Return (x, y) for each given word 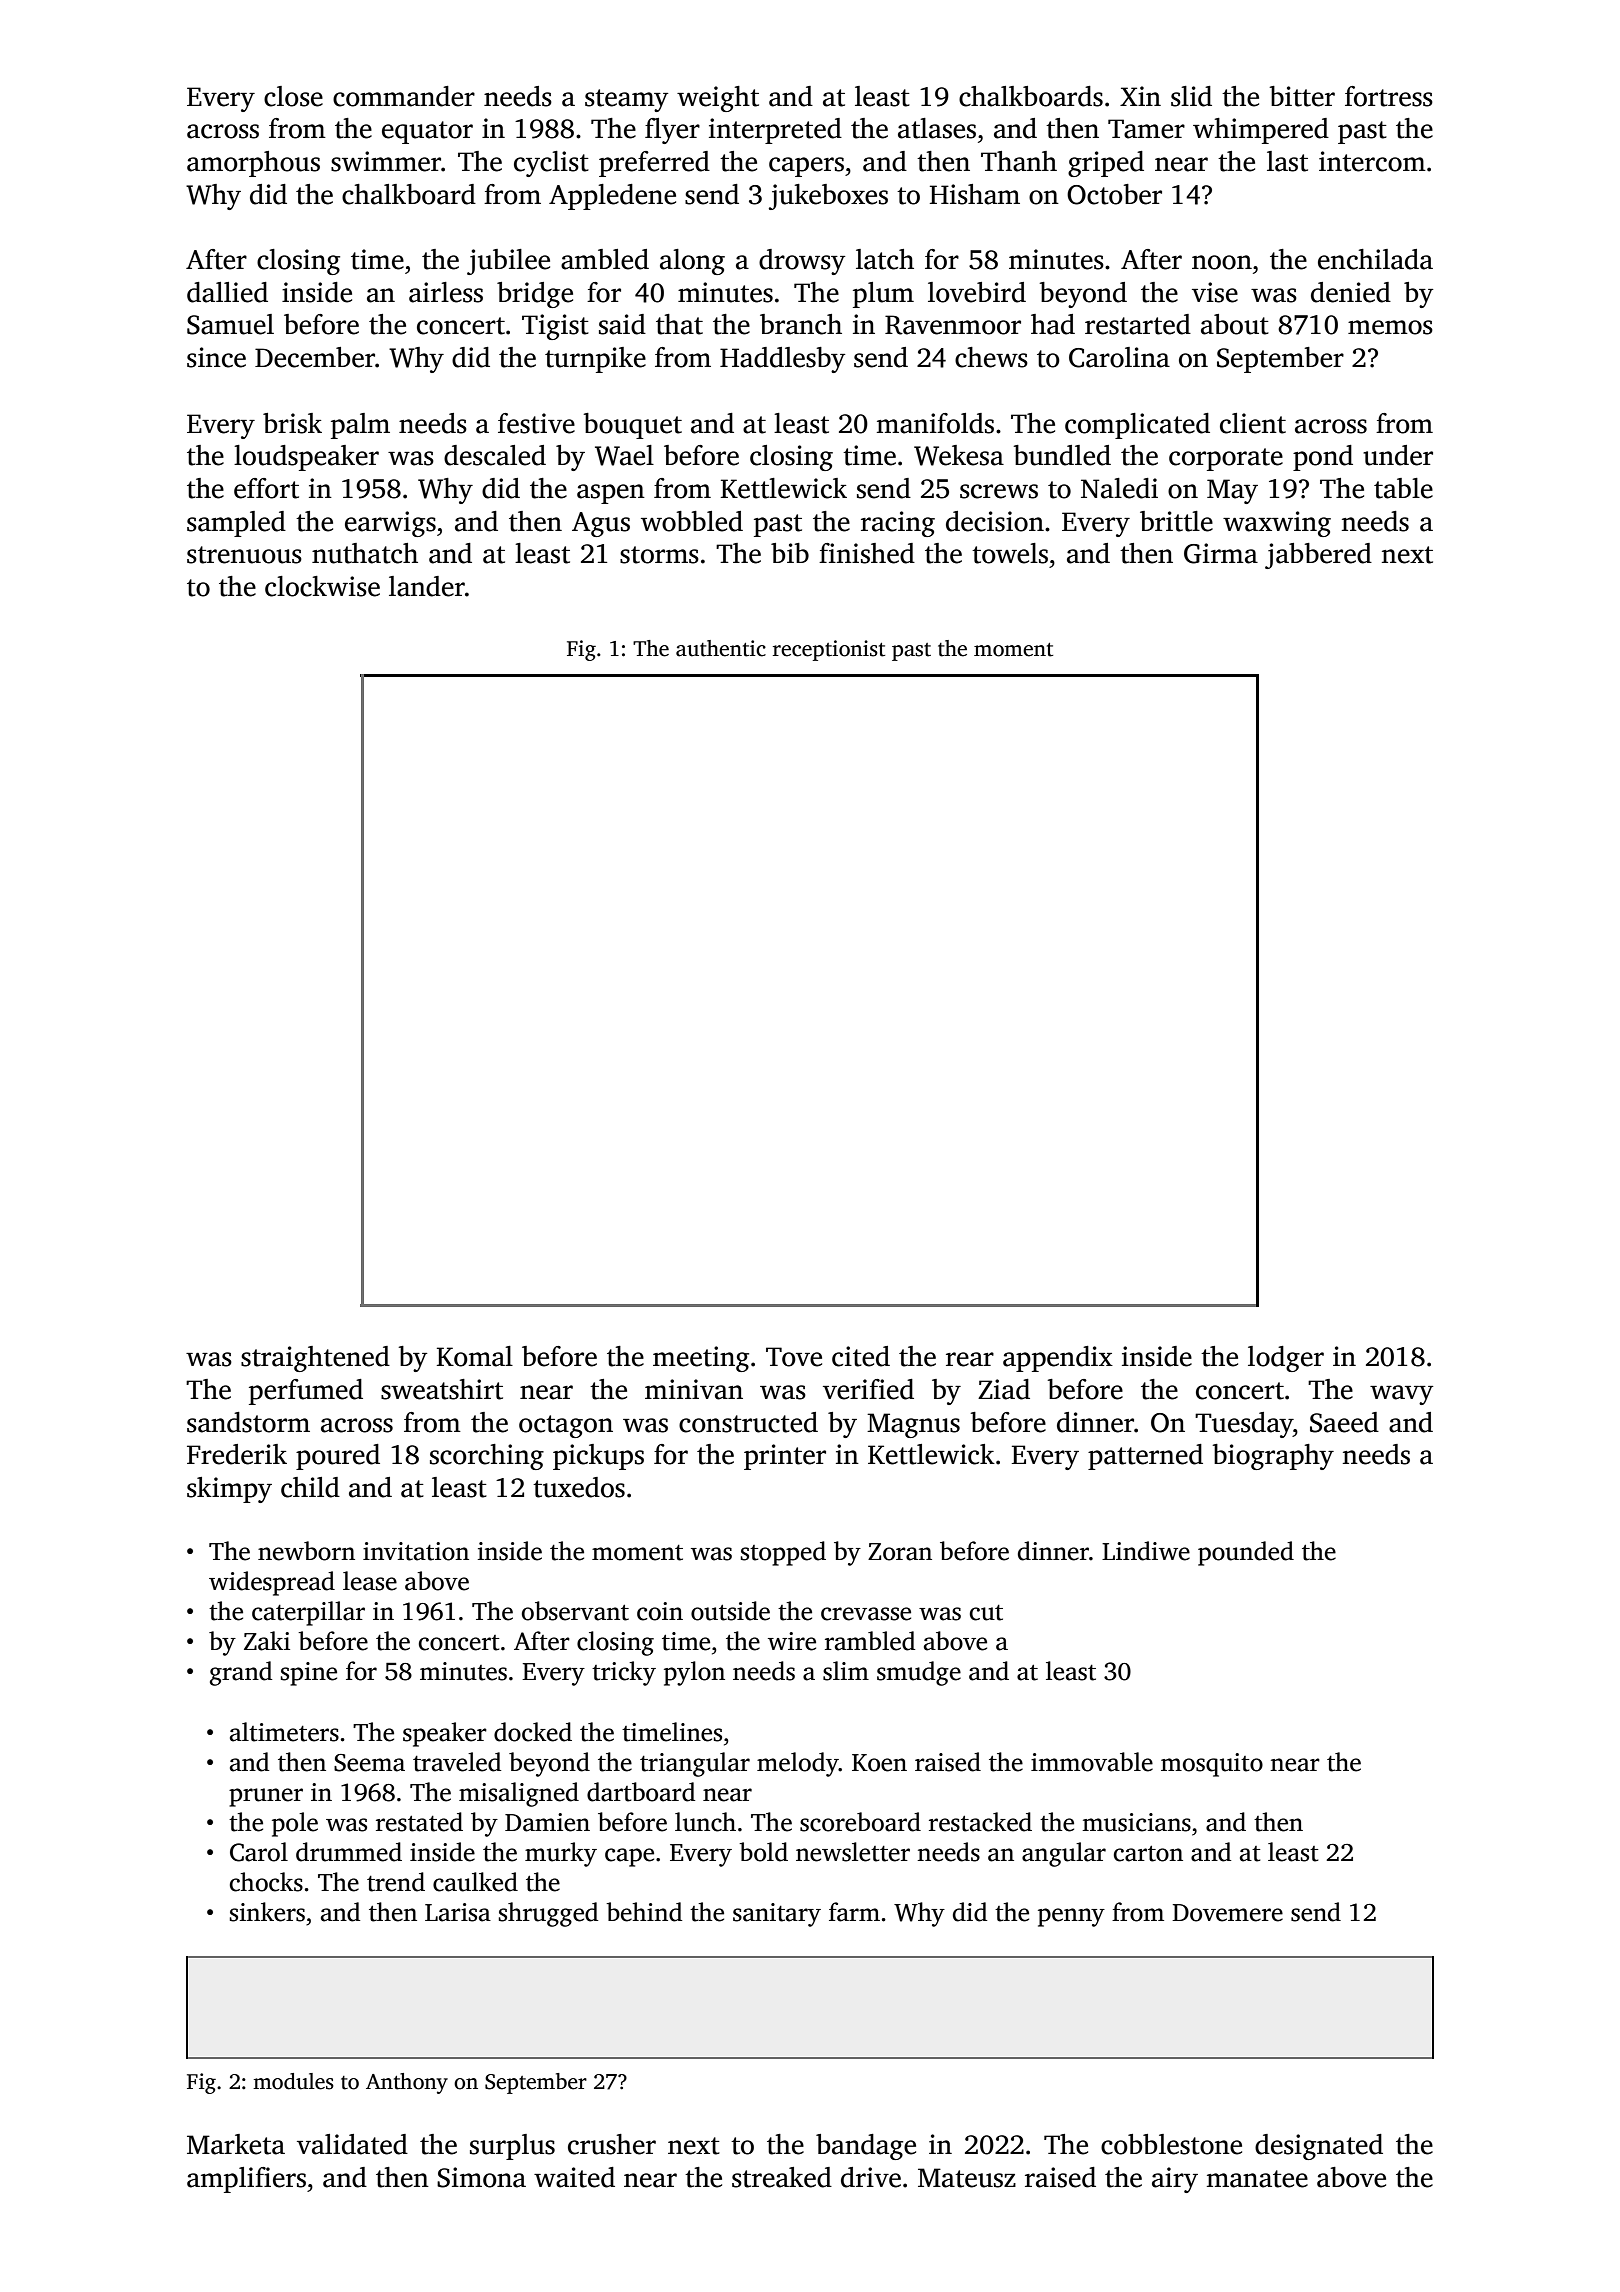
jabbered (1318, 556)
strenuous (244, 555)
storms (659, 555)
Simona (481, 2177)
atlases (937, 128)
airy (1175, 2180)
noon (1222, 262)
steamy (627, 100)
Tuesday (1244, 1425)
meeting (701, 1359)
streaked (782, 2177)
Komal (475, 1356)
